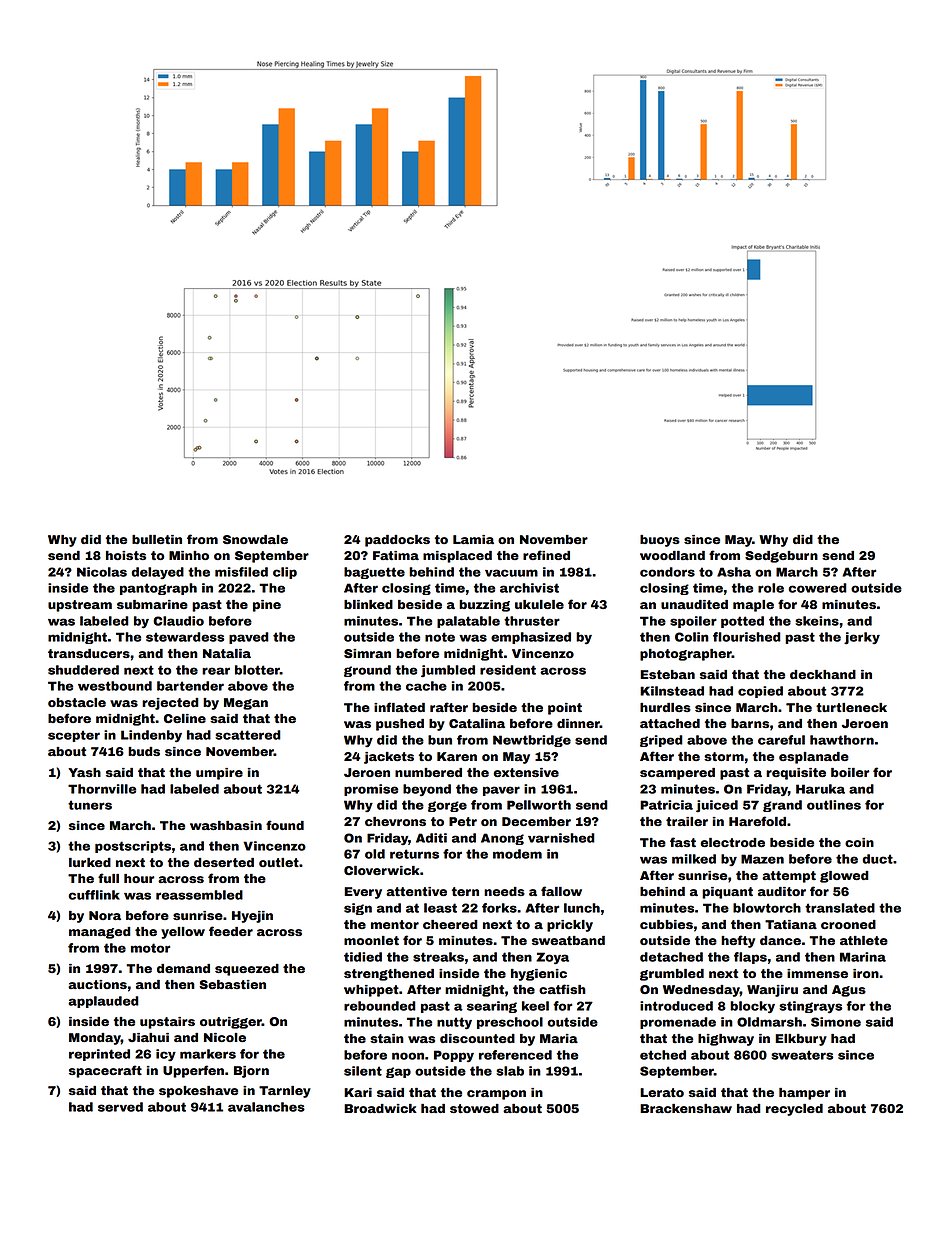  Describe the element at coordinates (851, 707) in the screenshot. I see `turtleneck` at that location.
